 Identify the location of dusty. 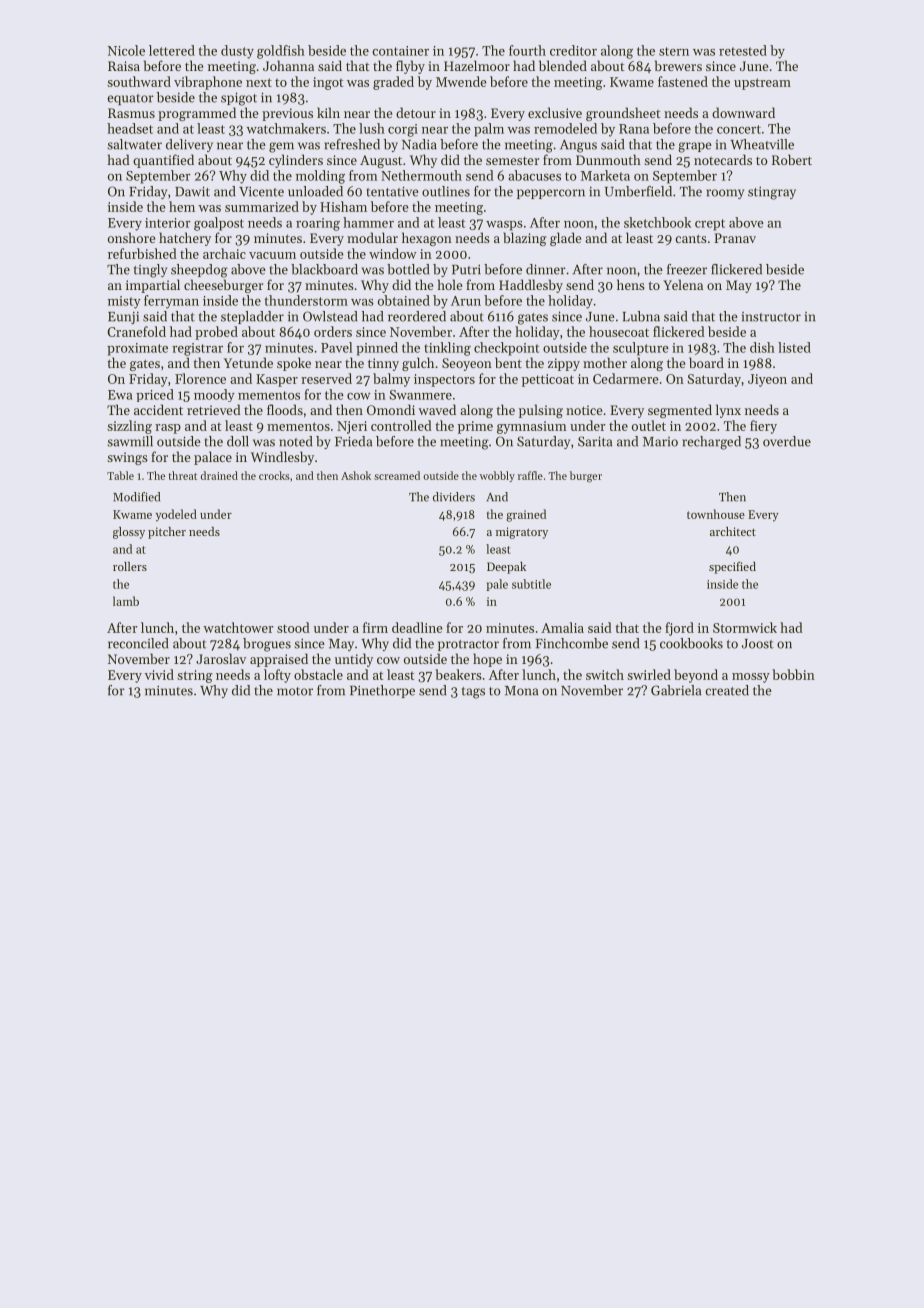
(237, 52).
